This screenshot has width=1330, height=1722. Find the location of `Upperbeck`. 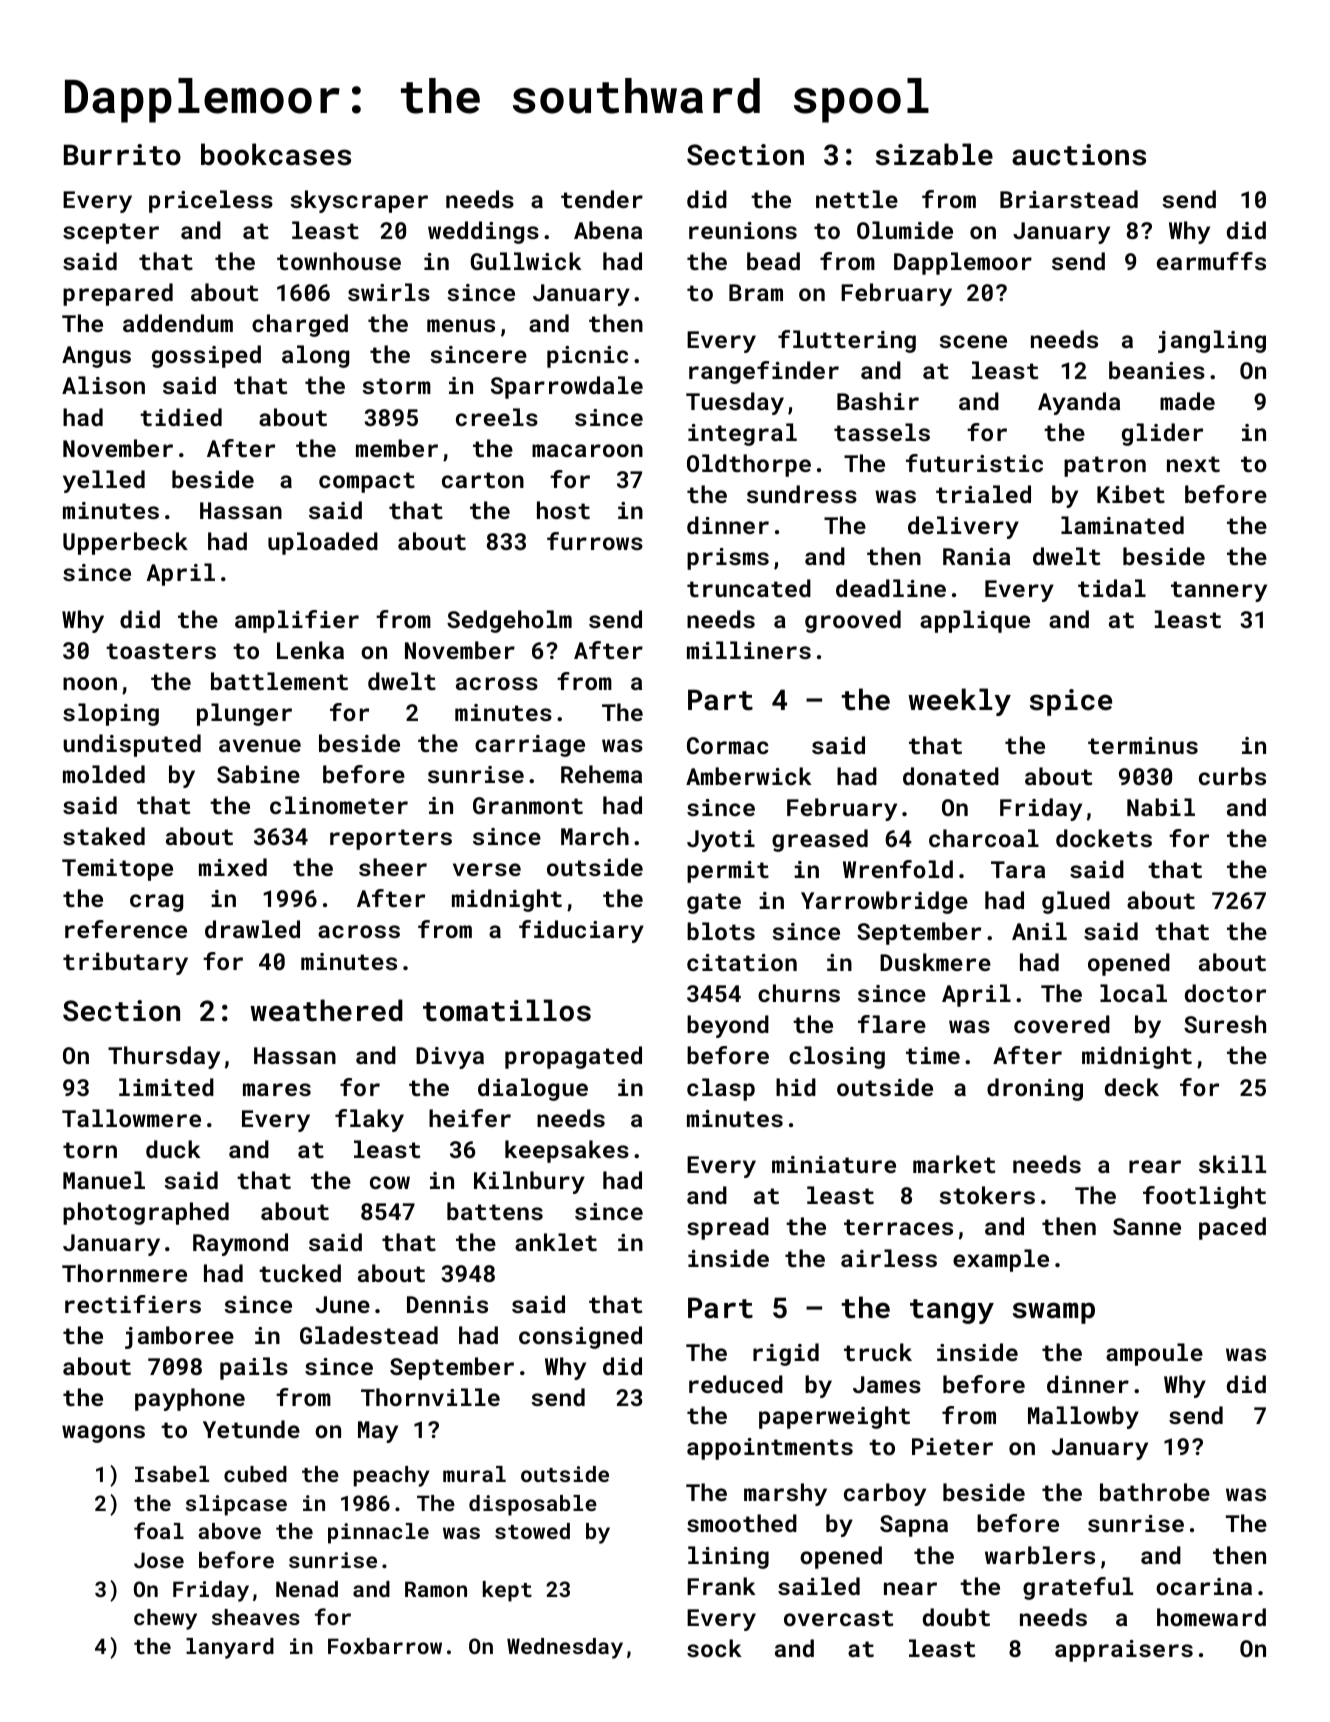

Upperbeck is located at coordinates (125, 543).
